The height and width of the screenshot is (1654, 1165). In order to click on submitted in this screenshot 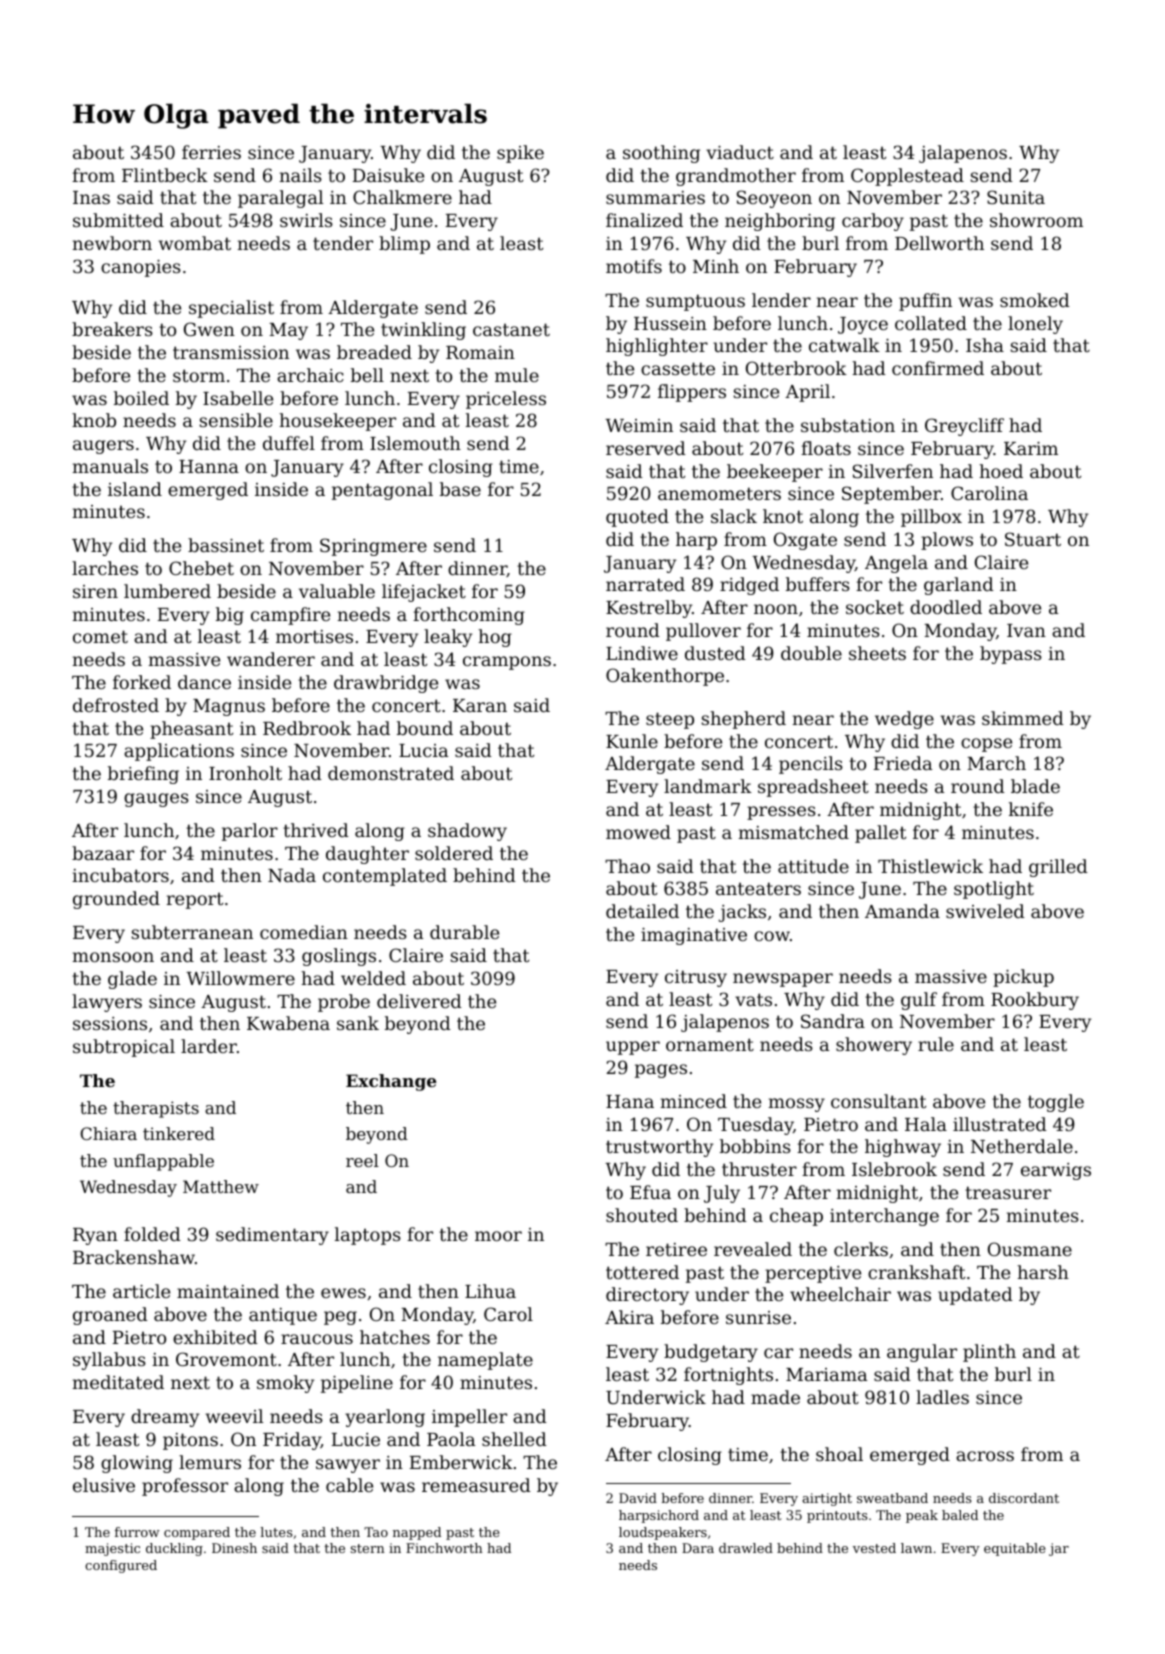, I will do `click(118, 220)`.
